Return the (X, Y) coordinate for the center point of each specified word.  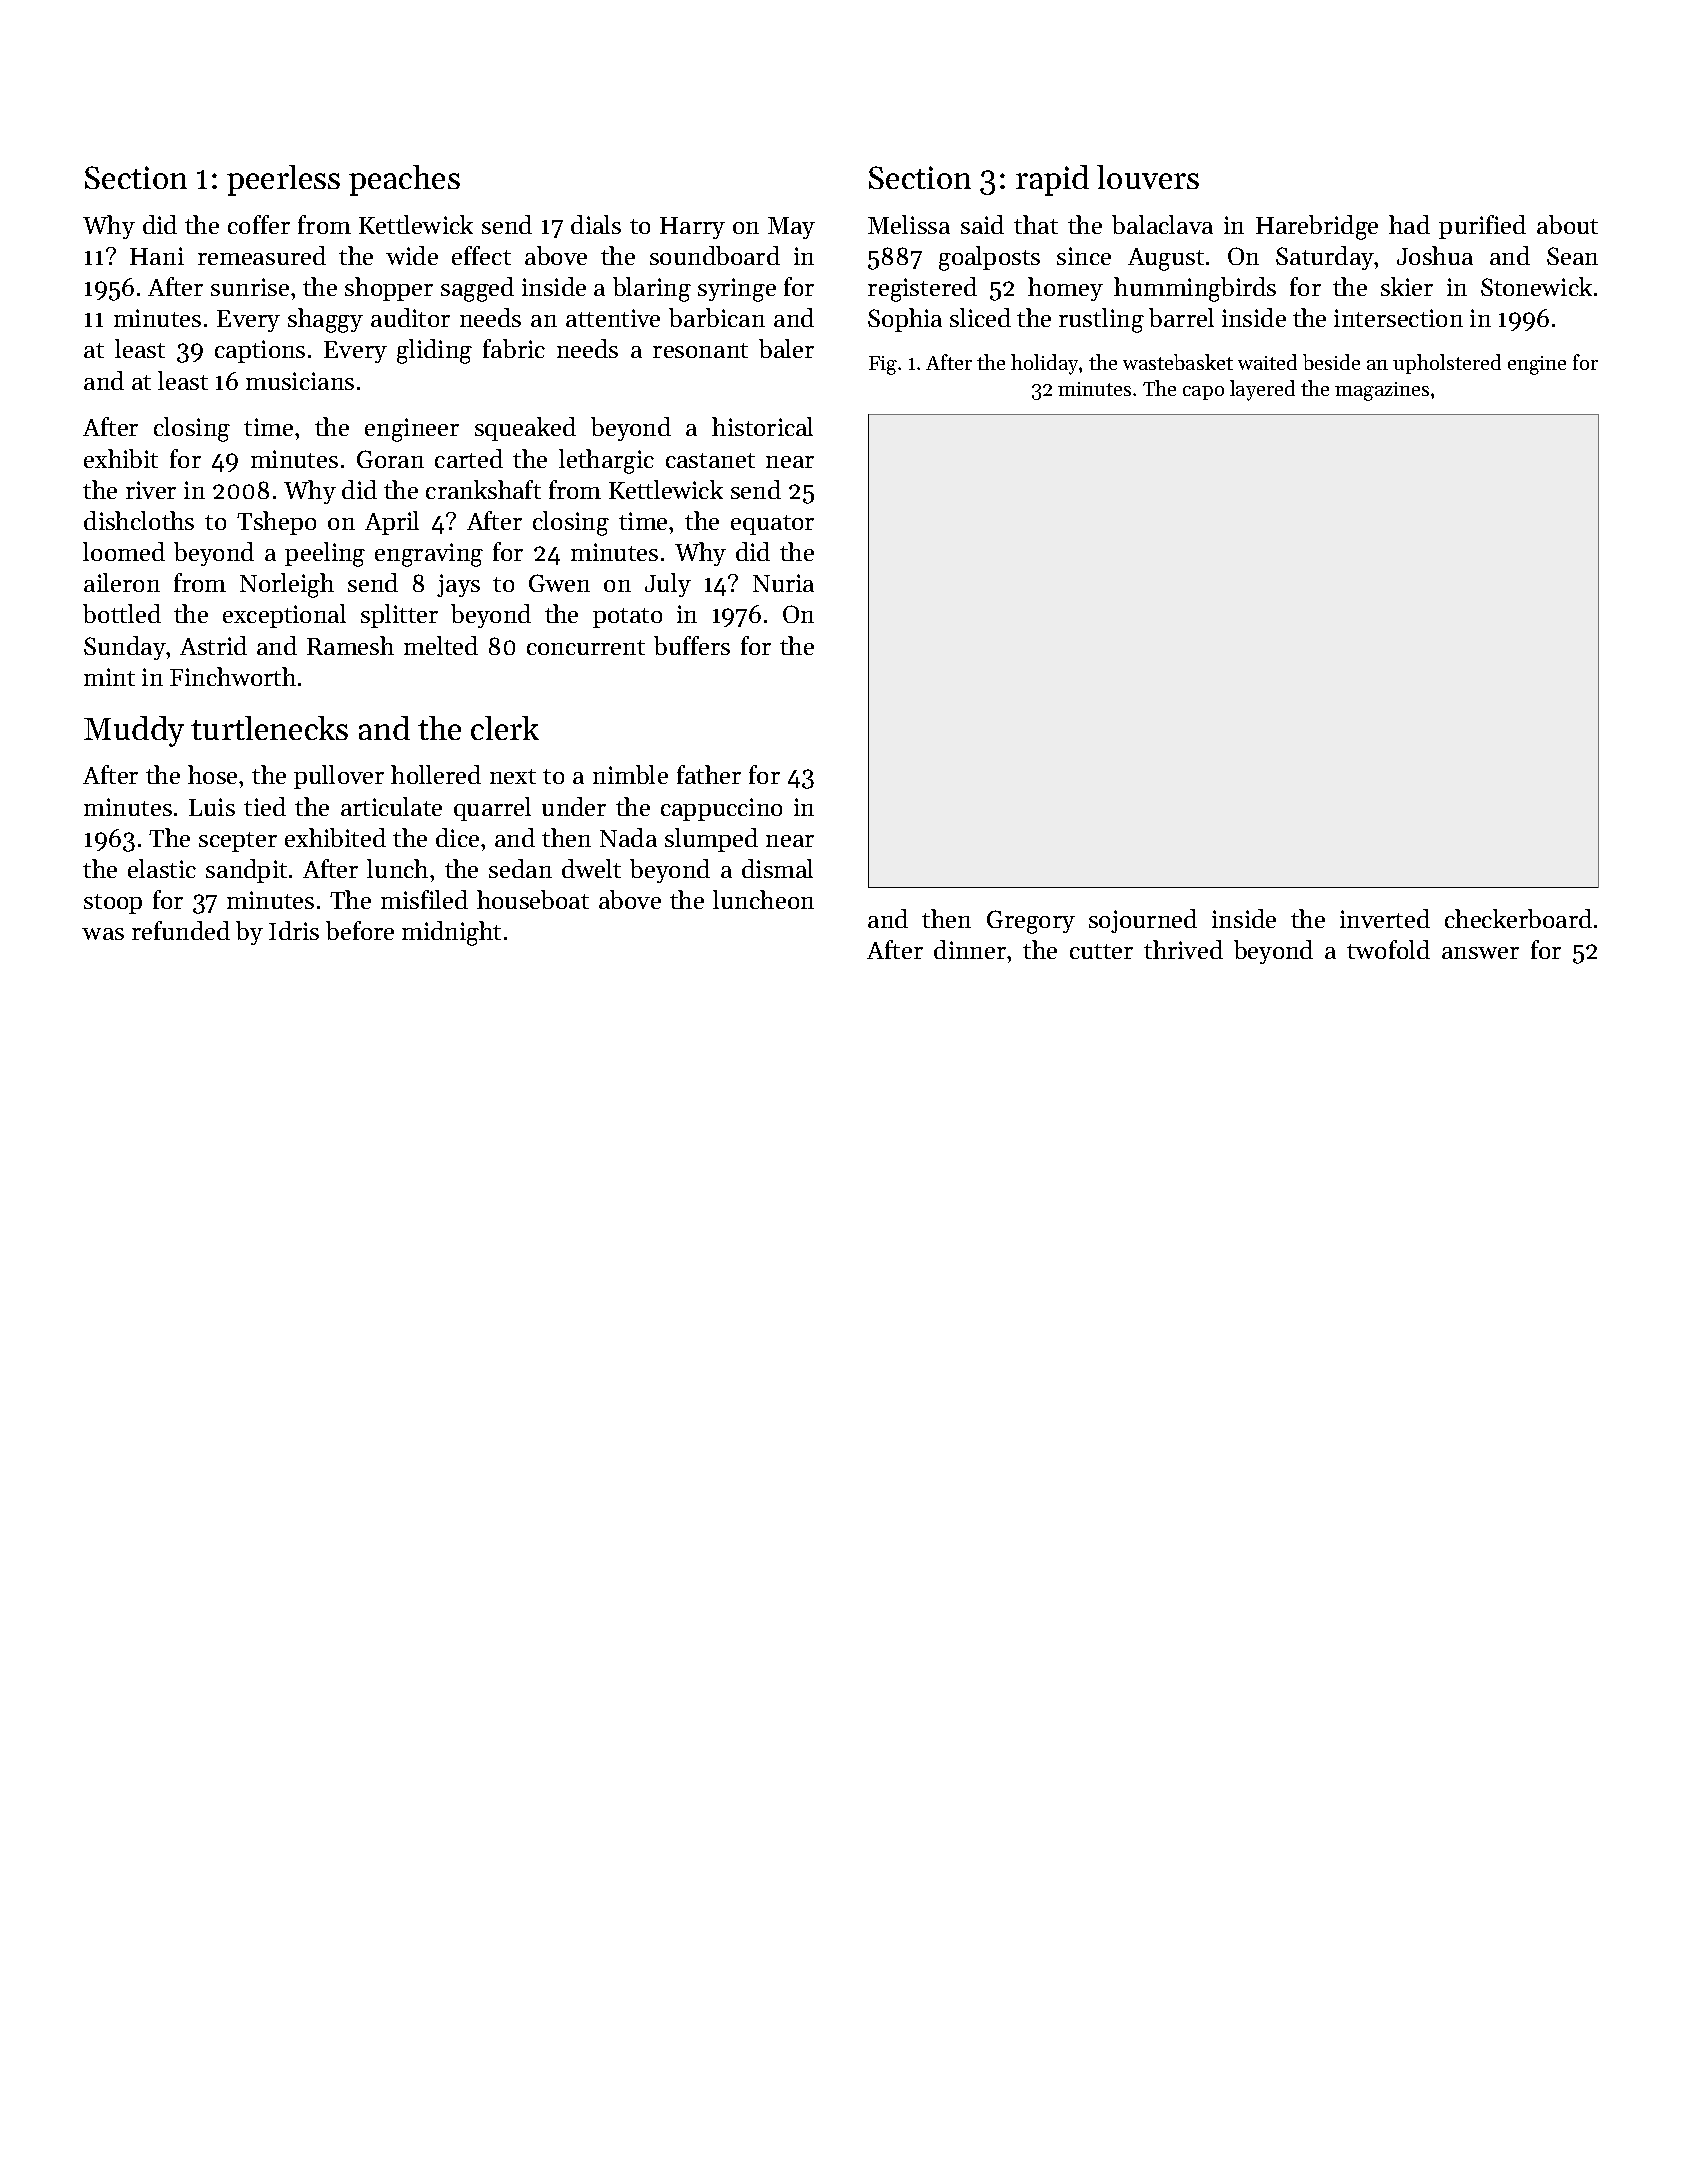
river (151, 490)
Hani (157, 256)
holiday (1044, 364)
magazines (1382, 391)
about (1567, 224)
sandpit (246, 871)
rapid (1052, 180)
